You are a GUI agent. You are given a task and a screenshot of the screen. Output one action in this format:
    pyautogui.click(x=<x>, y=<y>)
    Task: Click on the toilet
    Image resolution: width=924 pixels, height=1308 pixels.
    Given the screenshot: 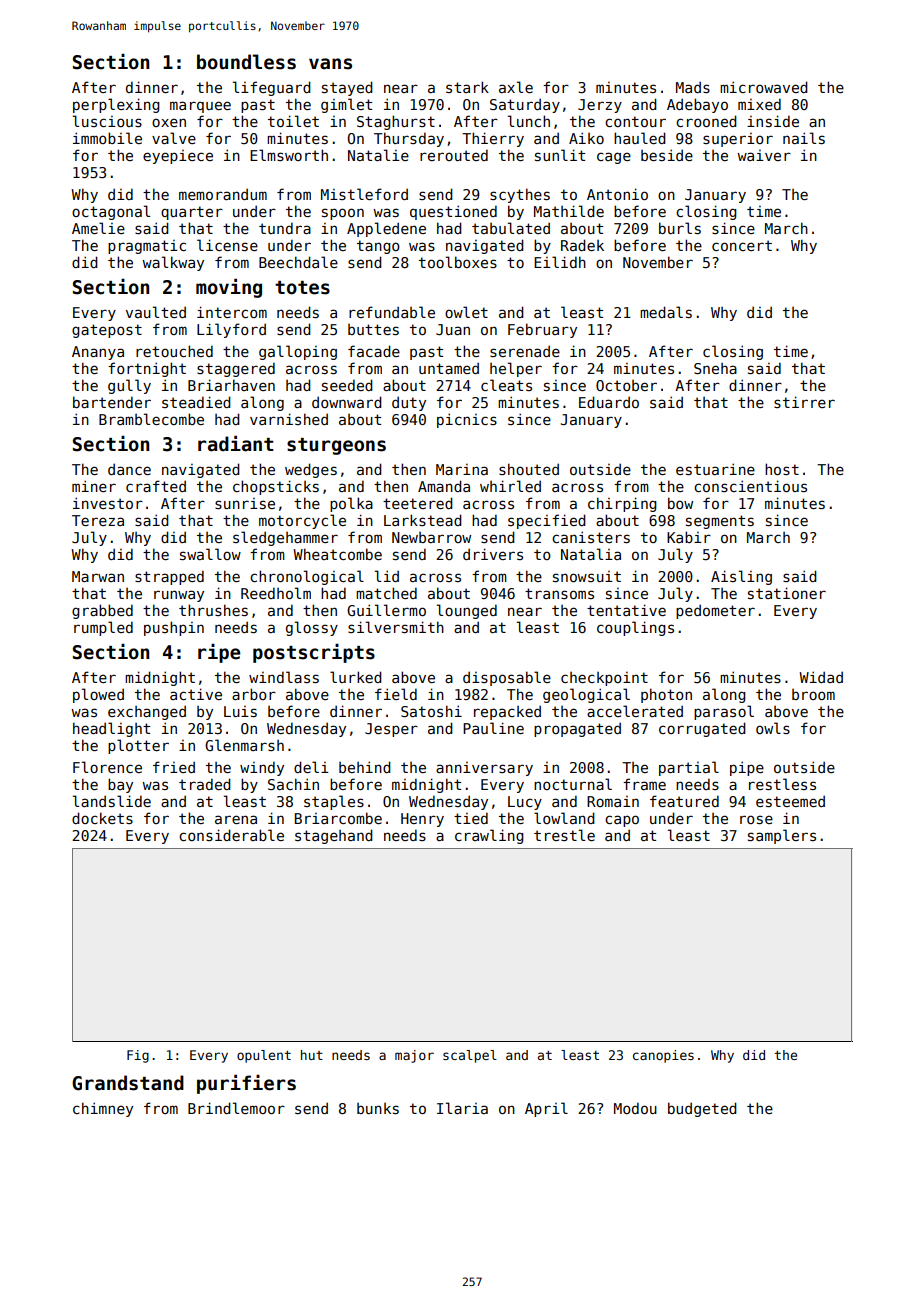 What is the action you would take?
    pyautogui.click(x=293, y=121)
